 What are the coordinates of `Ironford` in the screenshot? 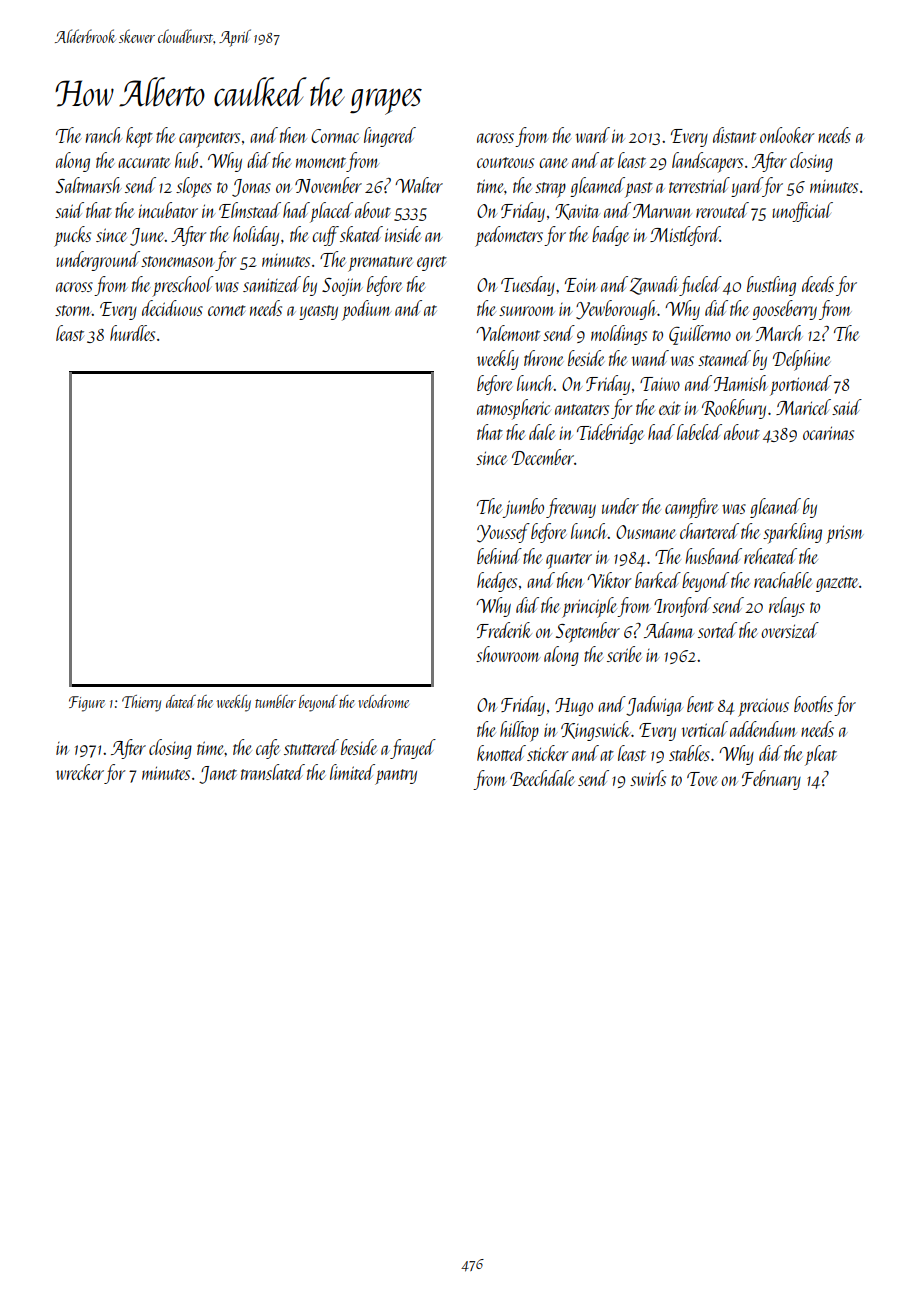 It's located at (682, 607).
